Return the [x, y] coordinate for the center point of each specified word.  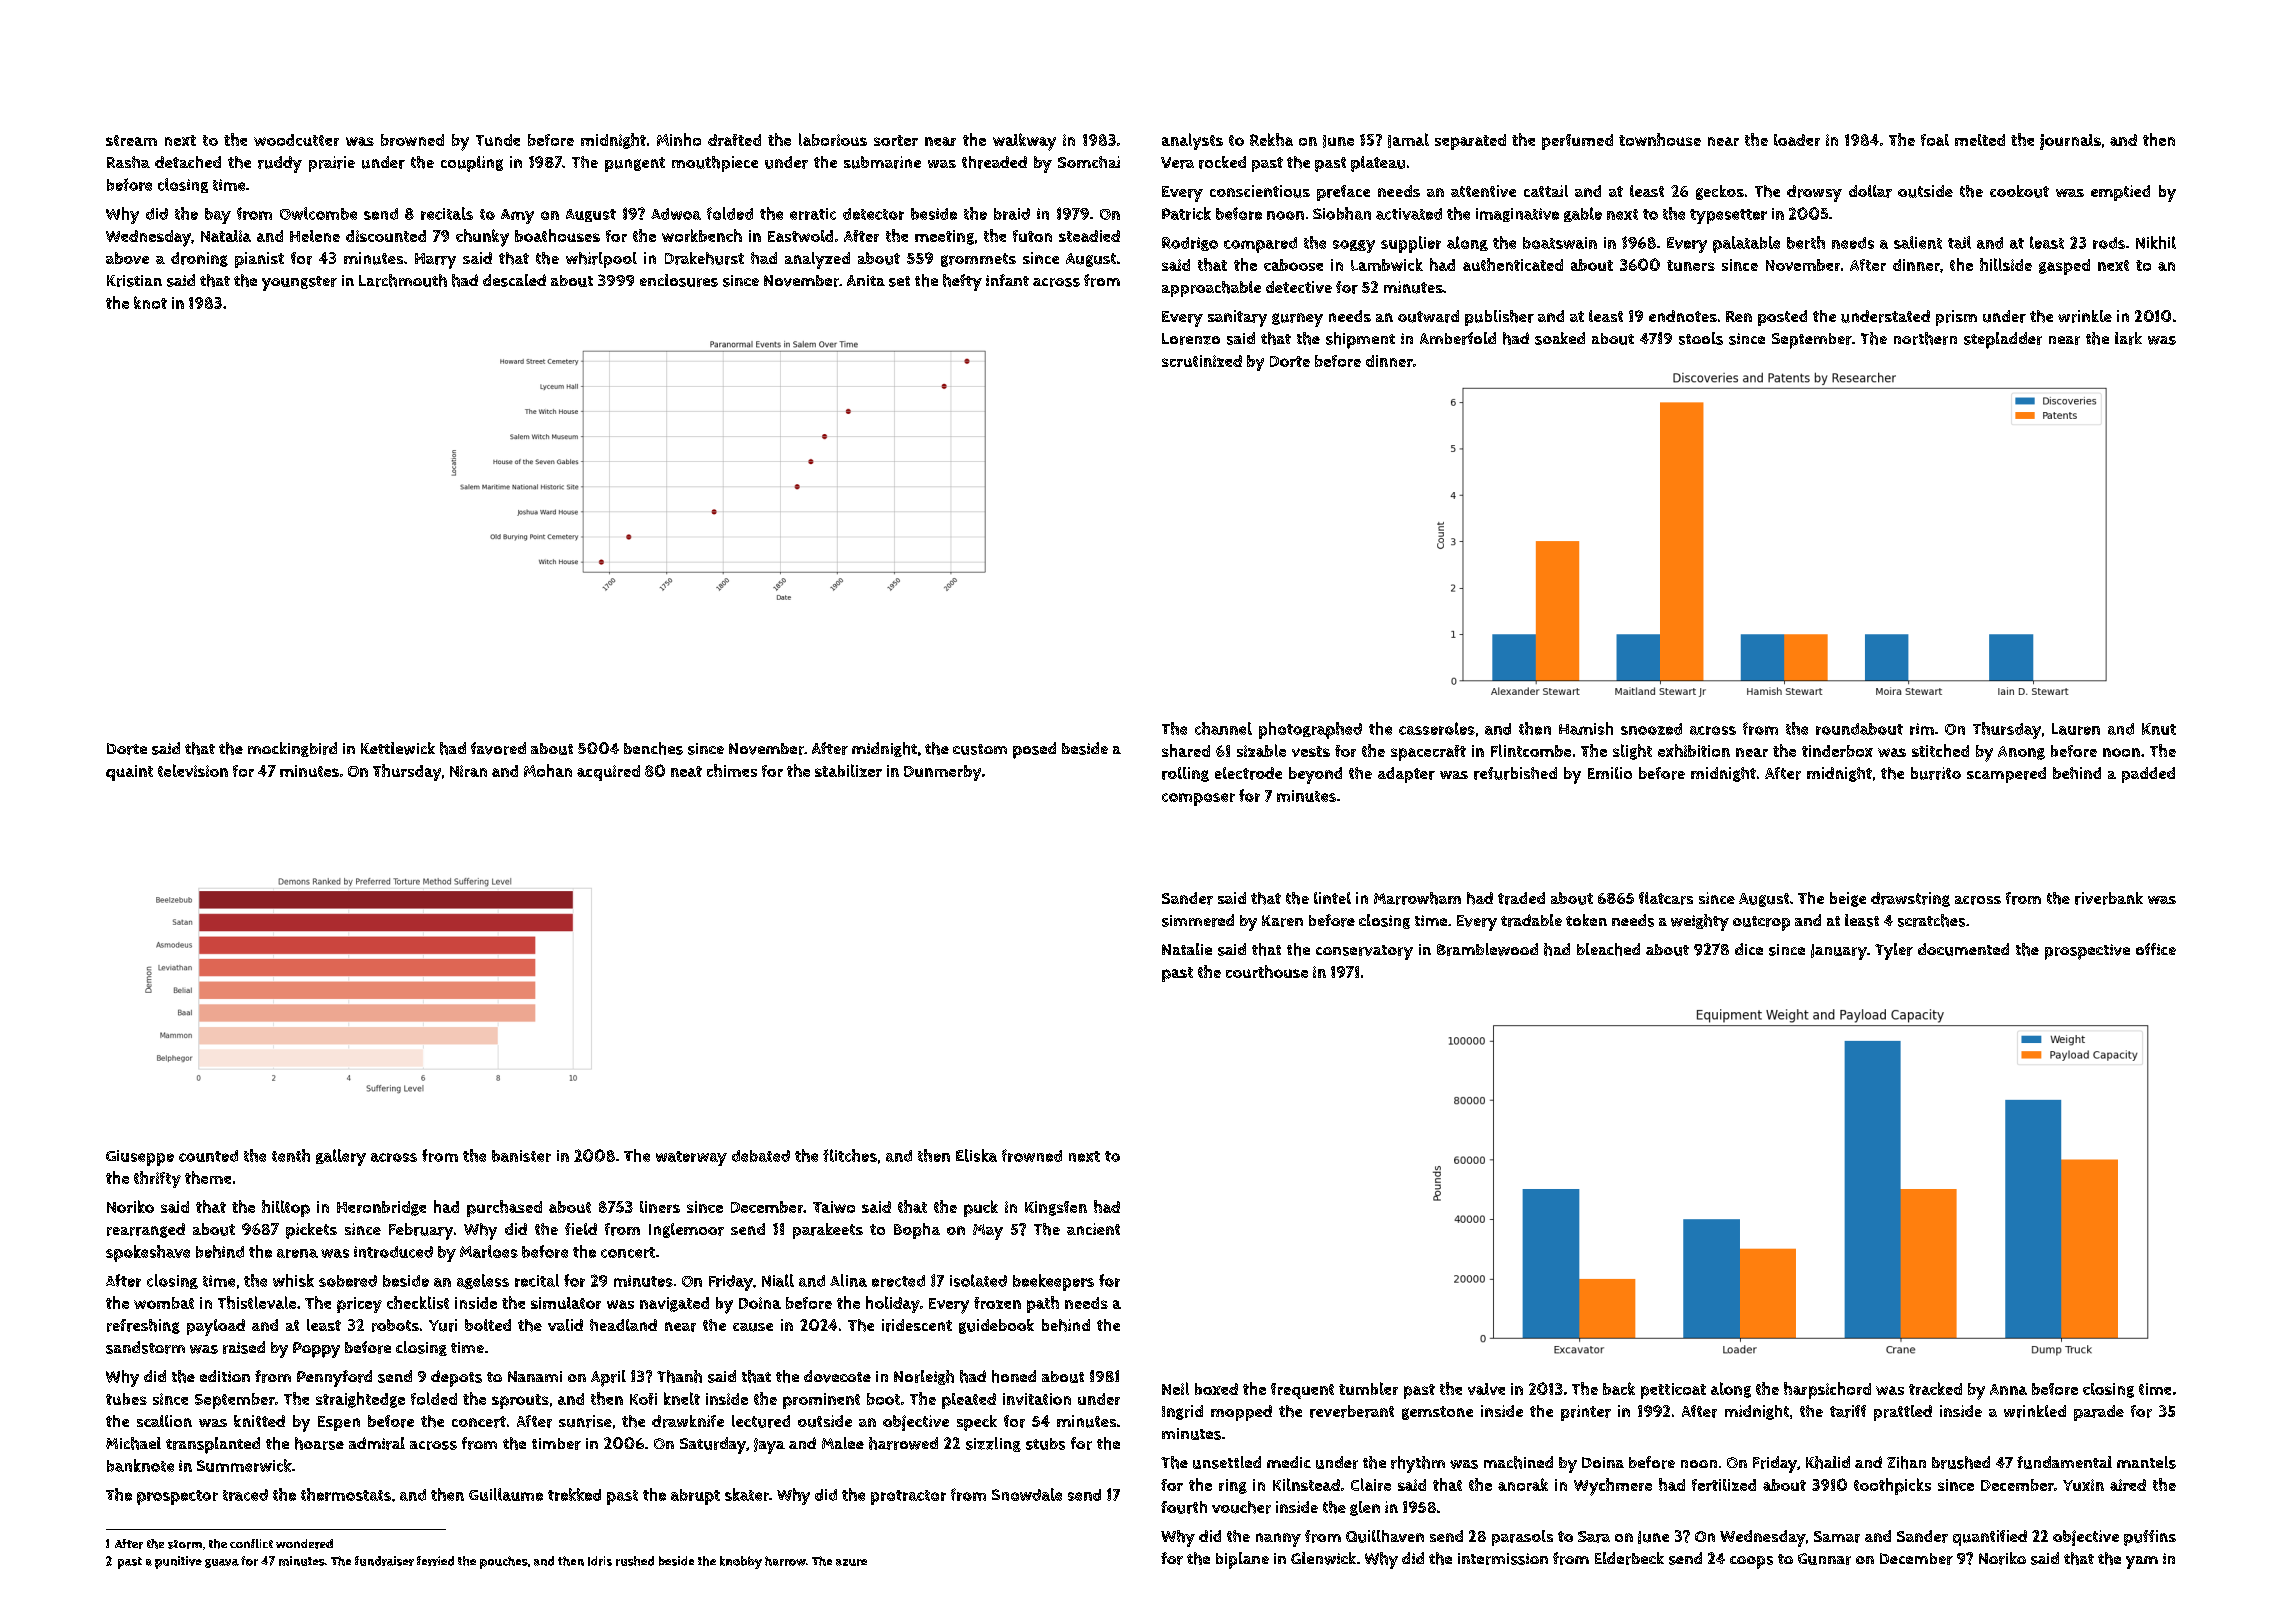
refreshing [143, 1326]
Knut [2159, 729]
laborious [833, 139]
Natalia [226, 236]
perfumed [1577, 142]
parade [2099, 1413]
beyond [1315, 775]
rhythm [1418, 1464]
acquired [608, 773]
